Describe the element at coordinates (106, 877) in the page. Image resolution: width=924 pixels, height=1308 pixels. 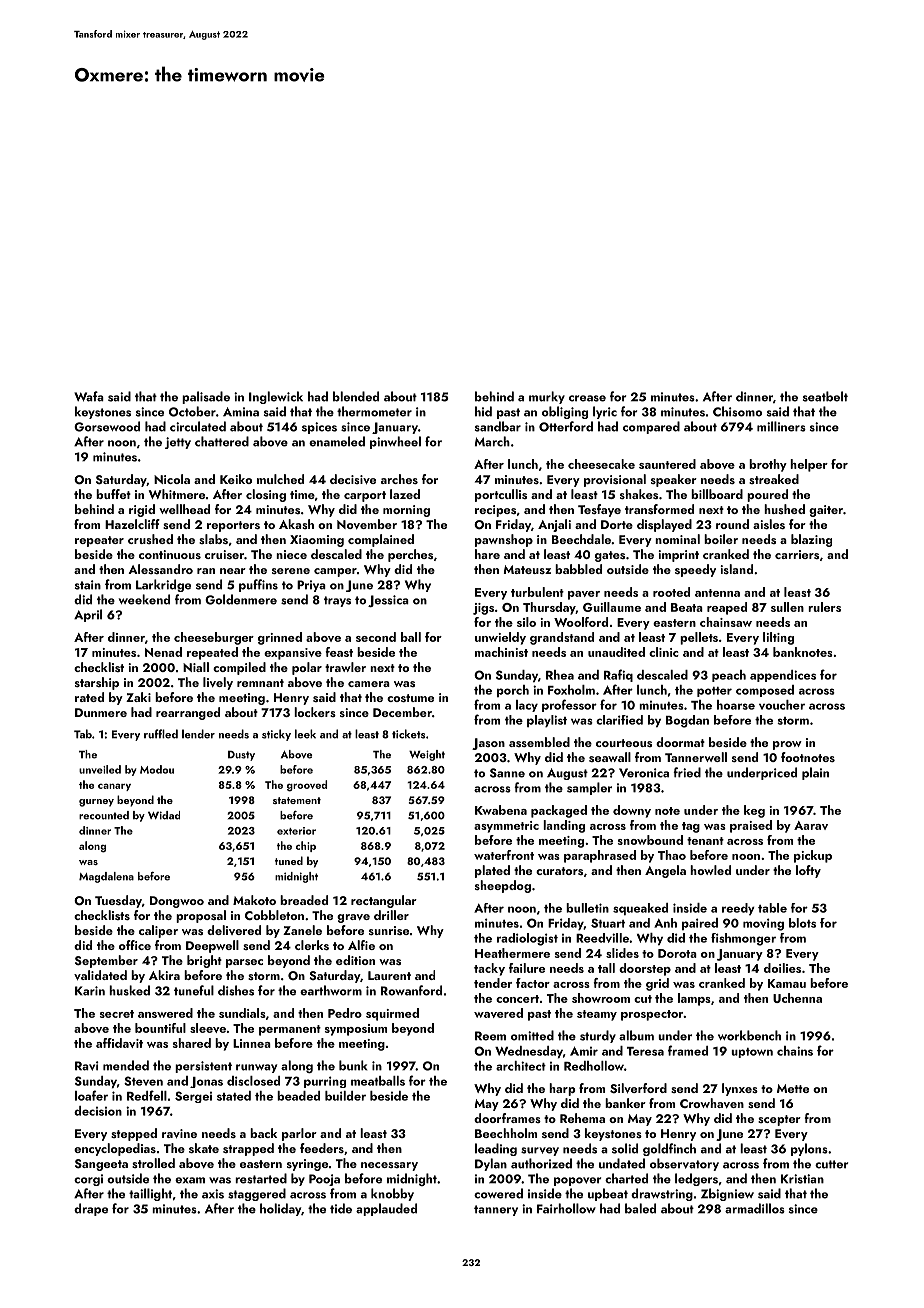
I see `Magdalena` at that location.
